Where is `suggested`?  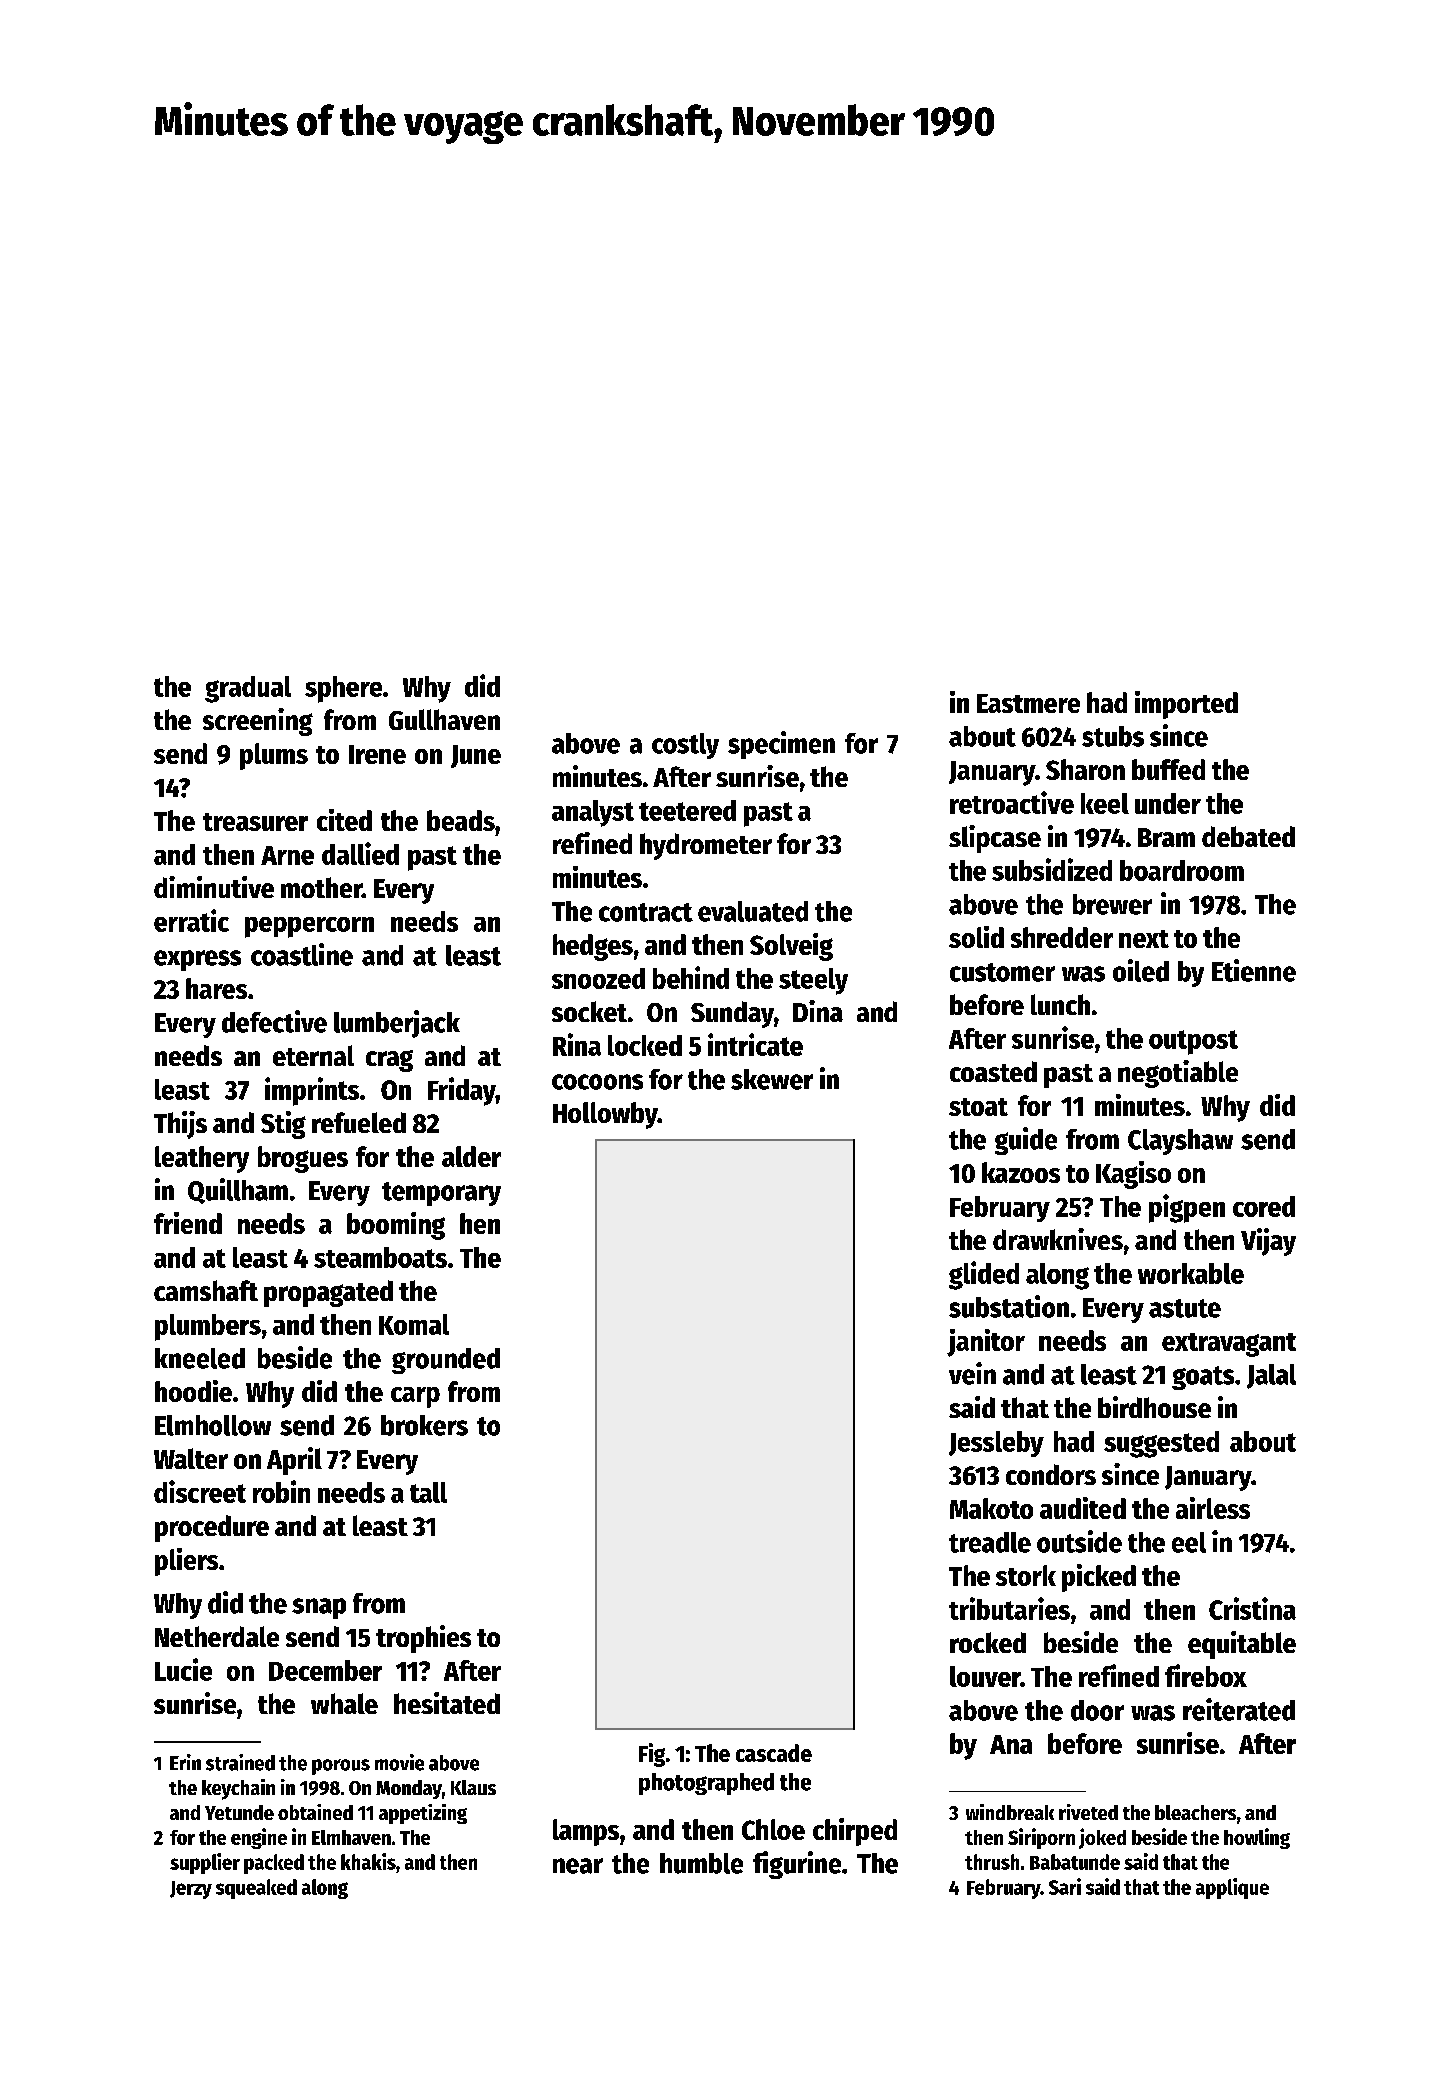
suggested is located at coordinates (1161, 1444).
